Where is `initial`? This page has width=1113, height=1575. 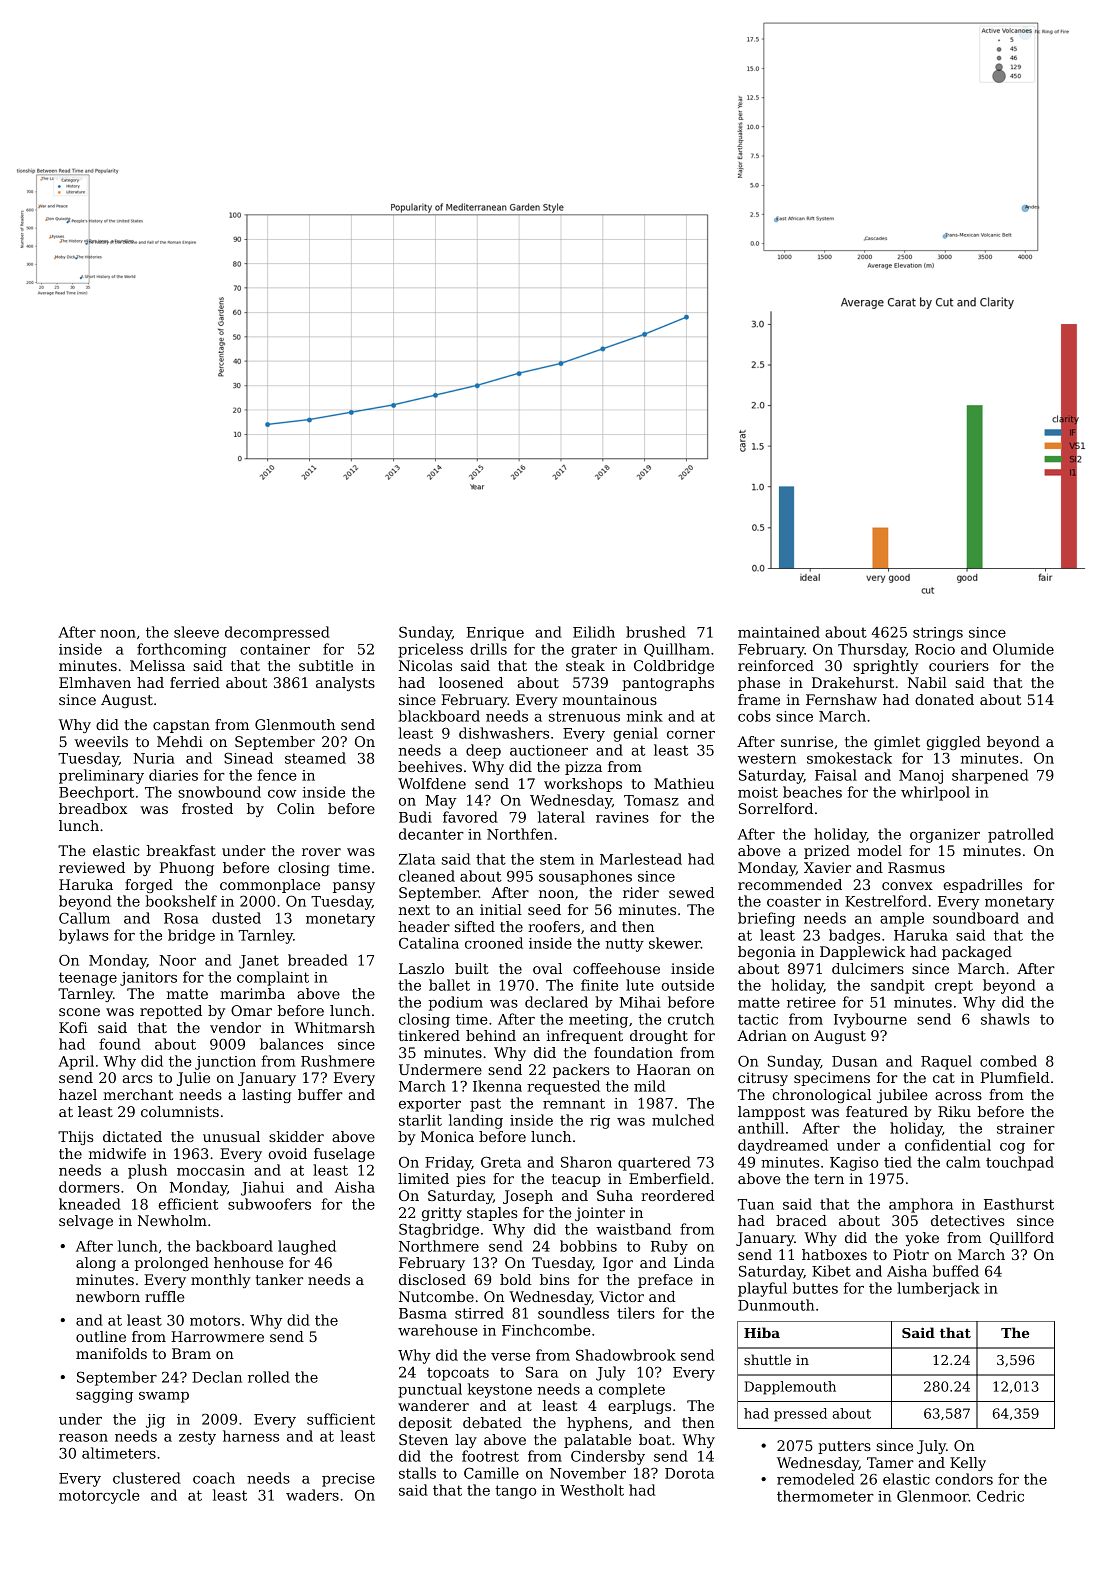
initial is located at coordinates (501, 909).
